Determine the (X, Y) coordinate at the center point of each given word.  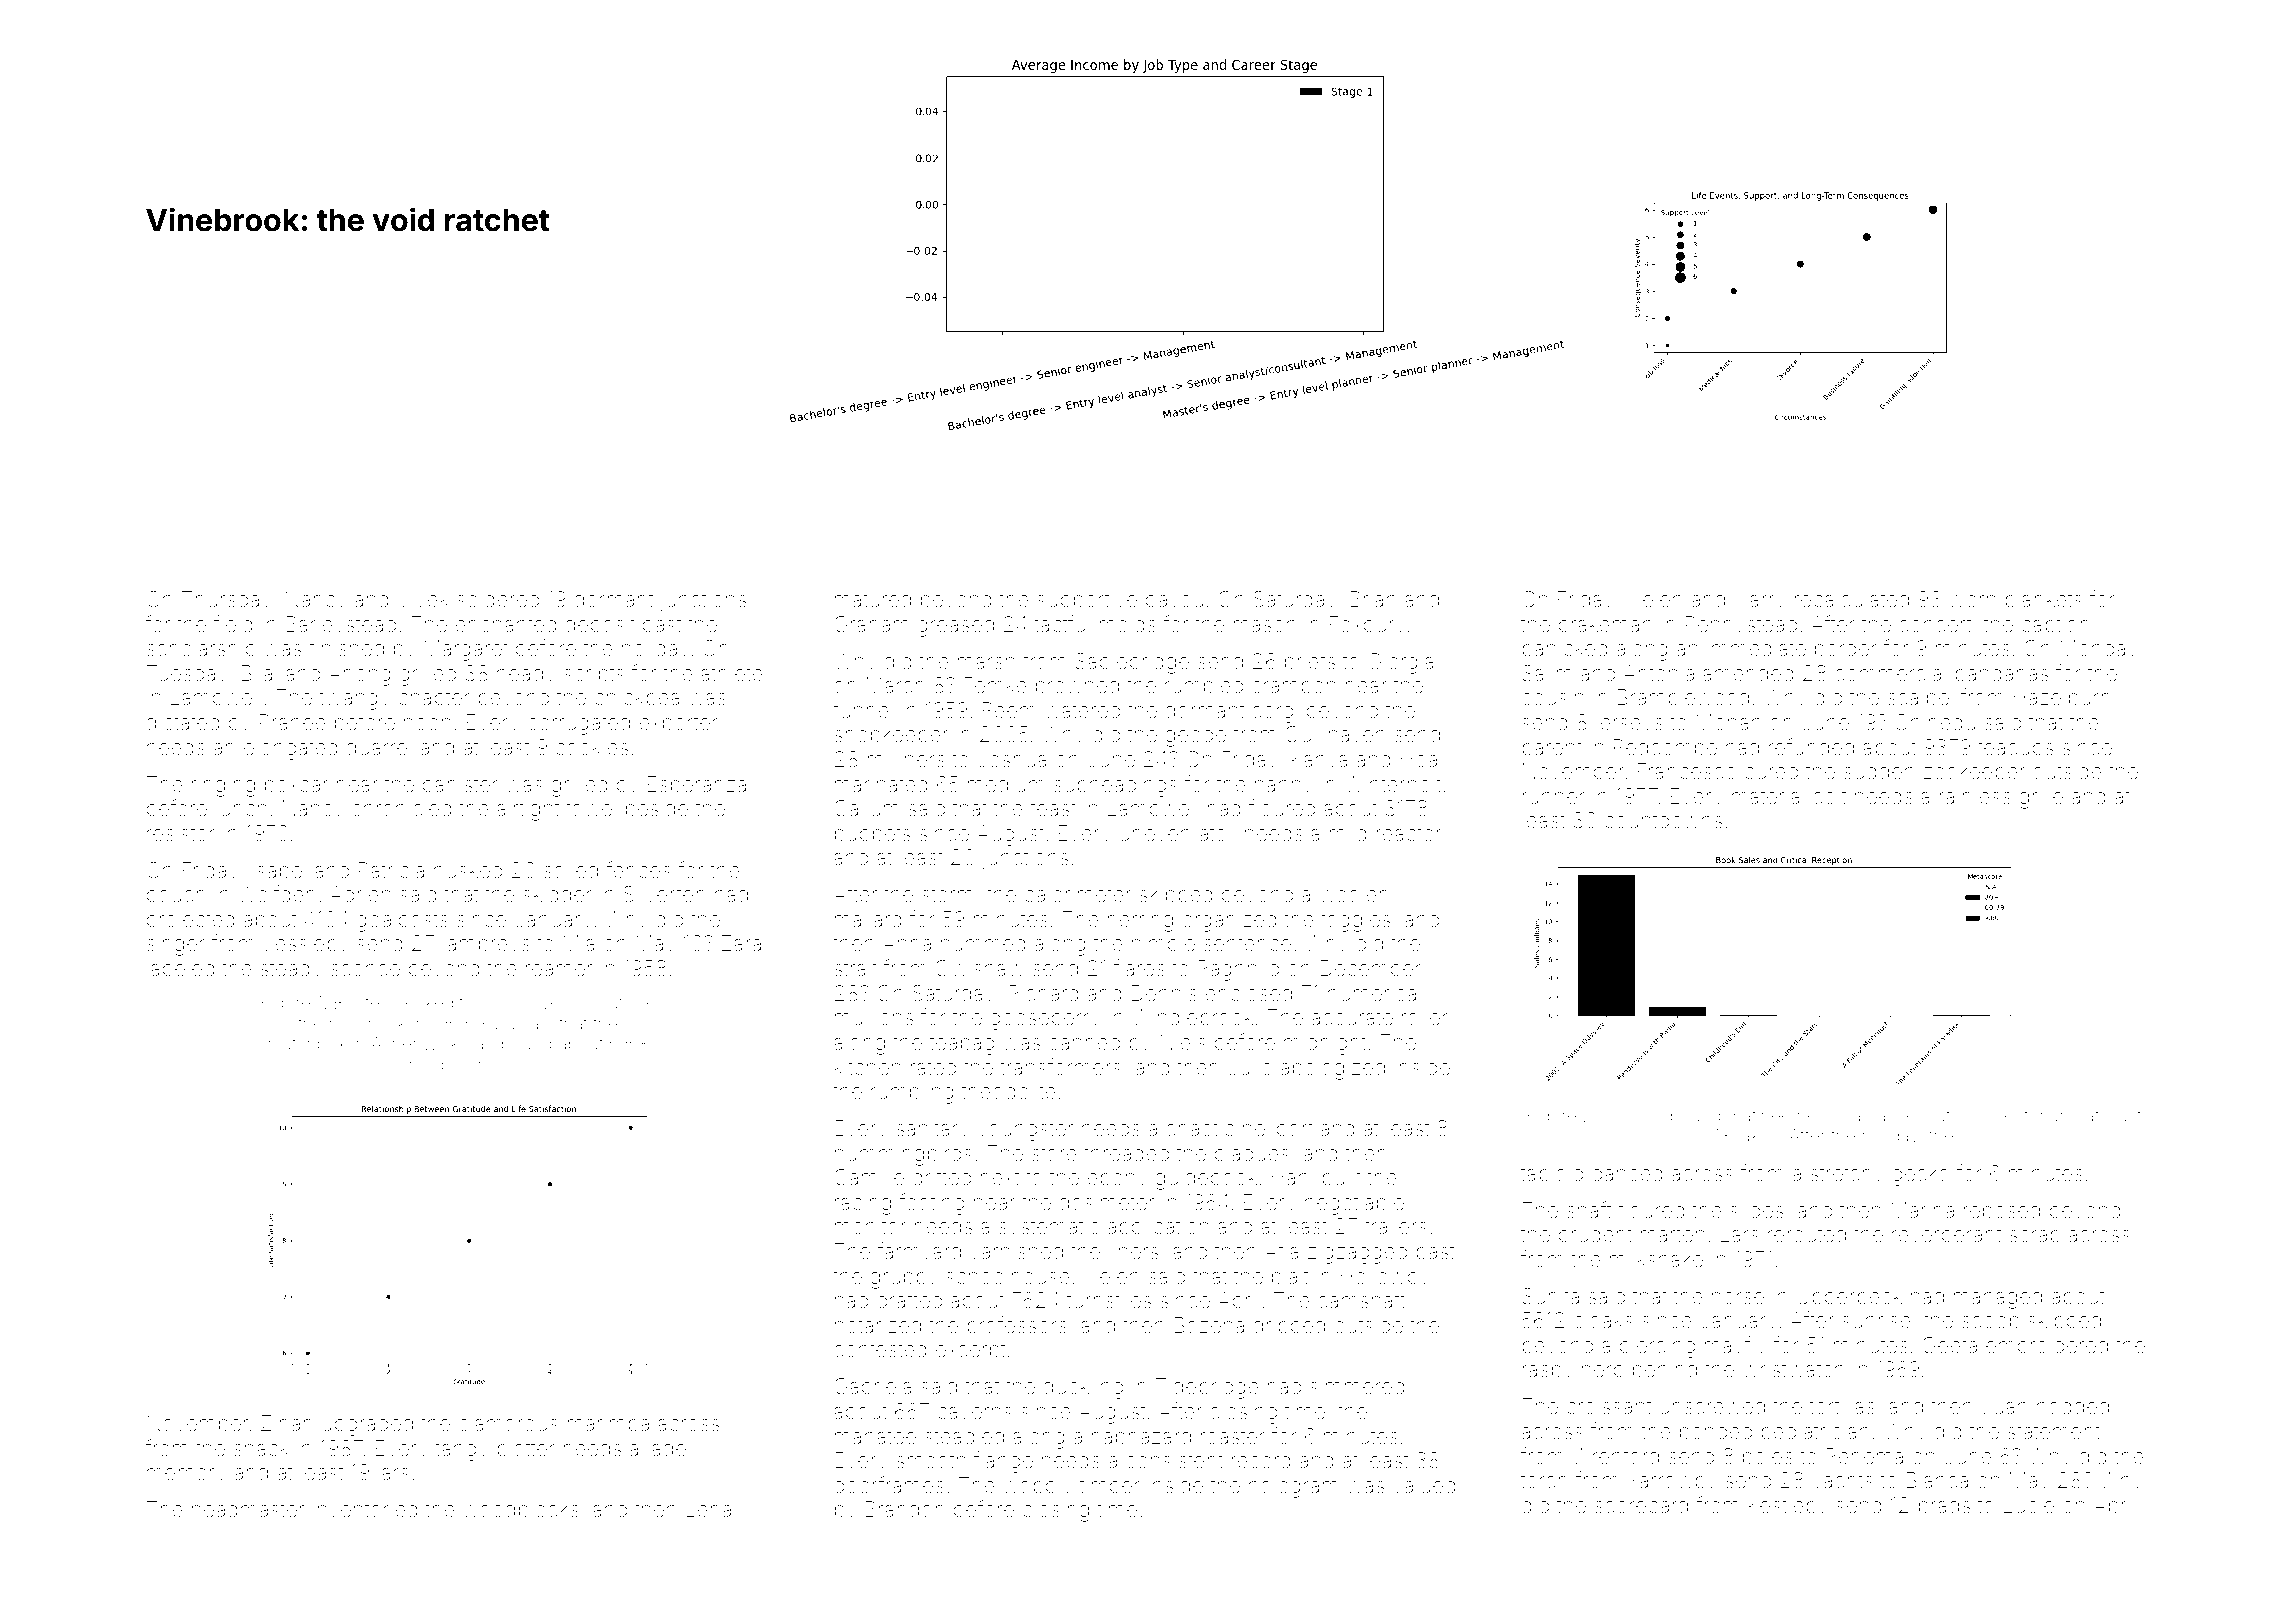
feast (1053, 808)
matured (873, 599)
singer (176, 945)
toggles (1356, 921)
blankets (2043, 599)
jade (666, 1450)
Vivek (423, 599)
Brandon (905, 1509)
